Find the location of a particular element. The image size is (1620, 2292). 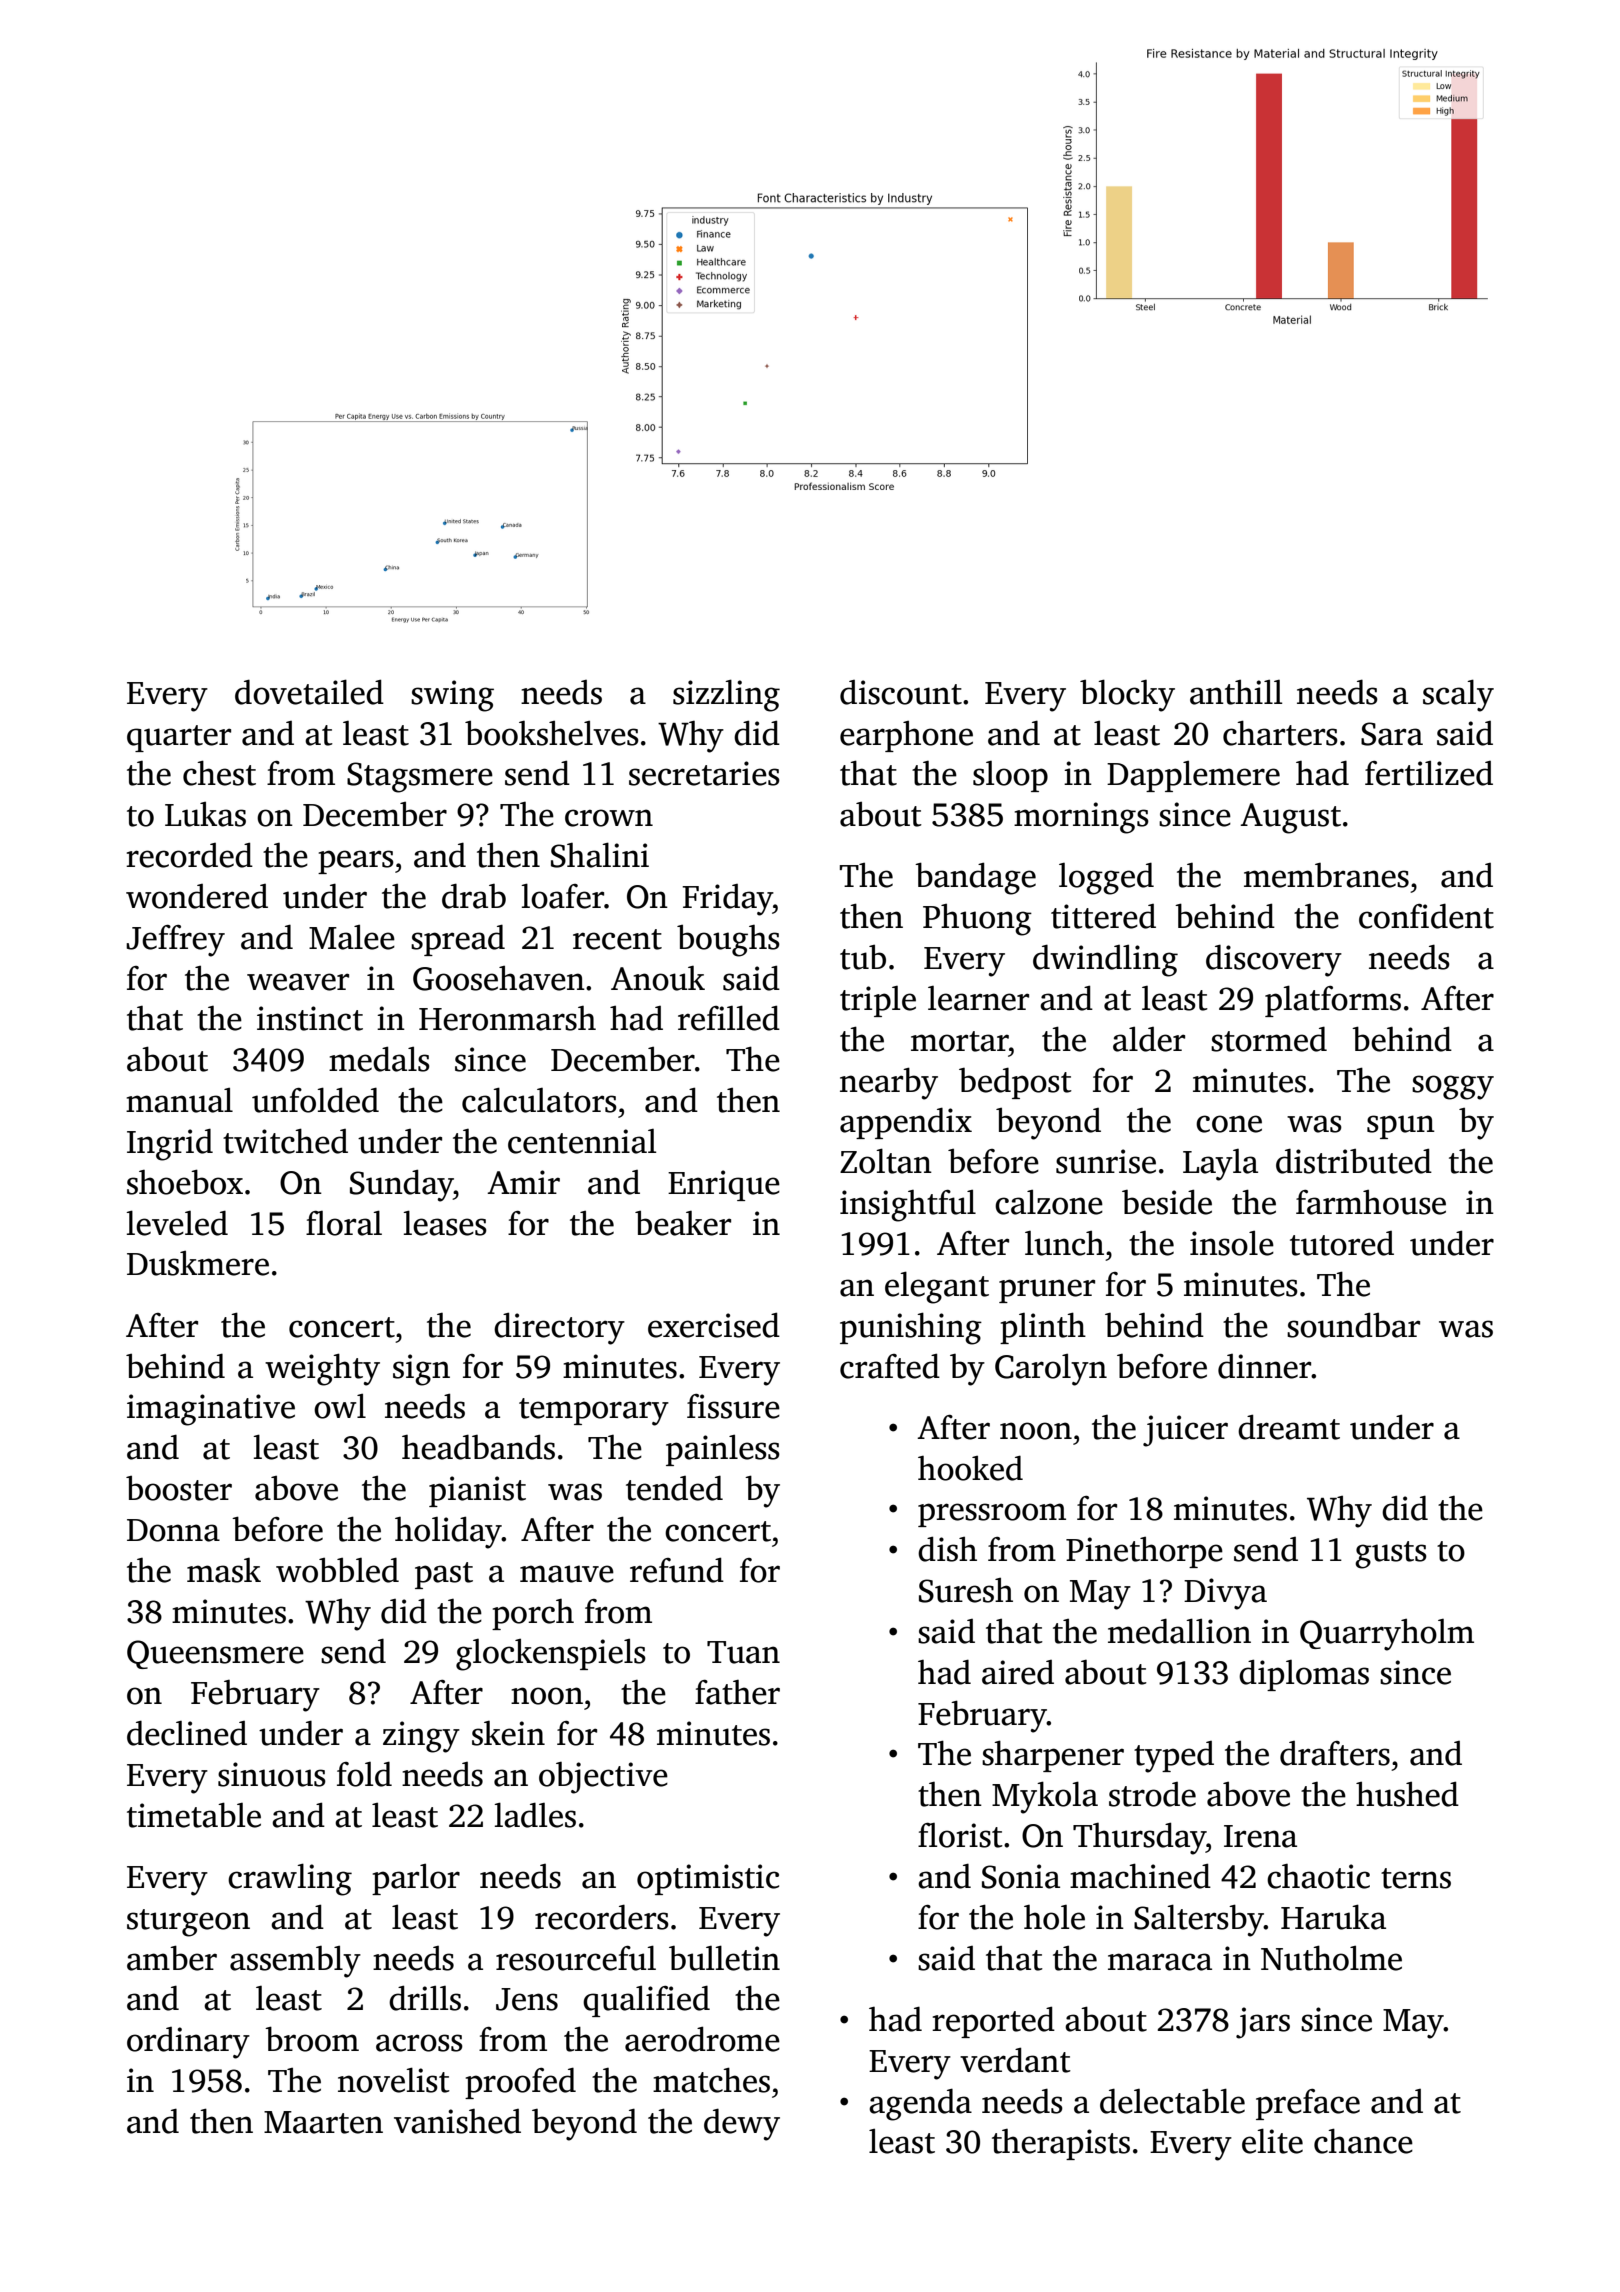

bulletin is located at coordinates (724, 1958).
